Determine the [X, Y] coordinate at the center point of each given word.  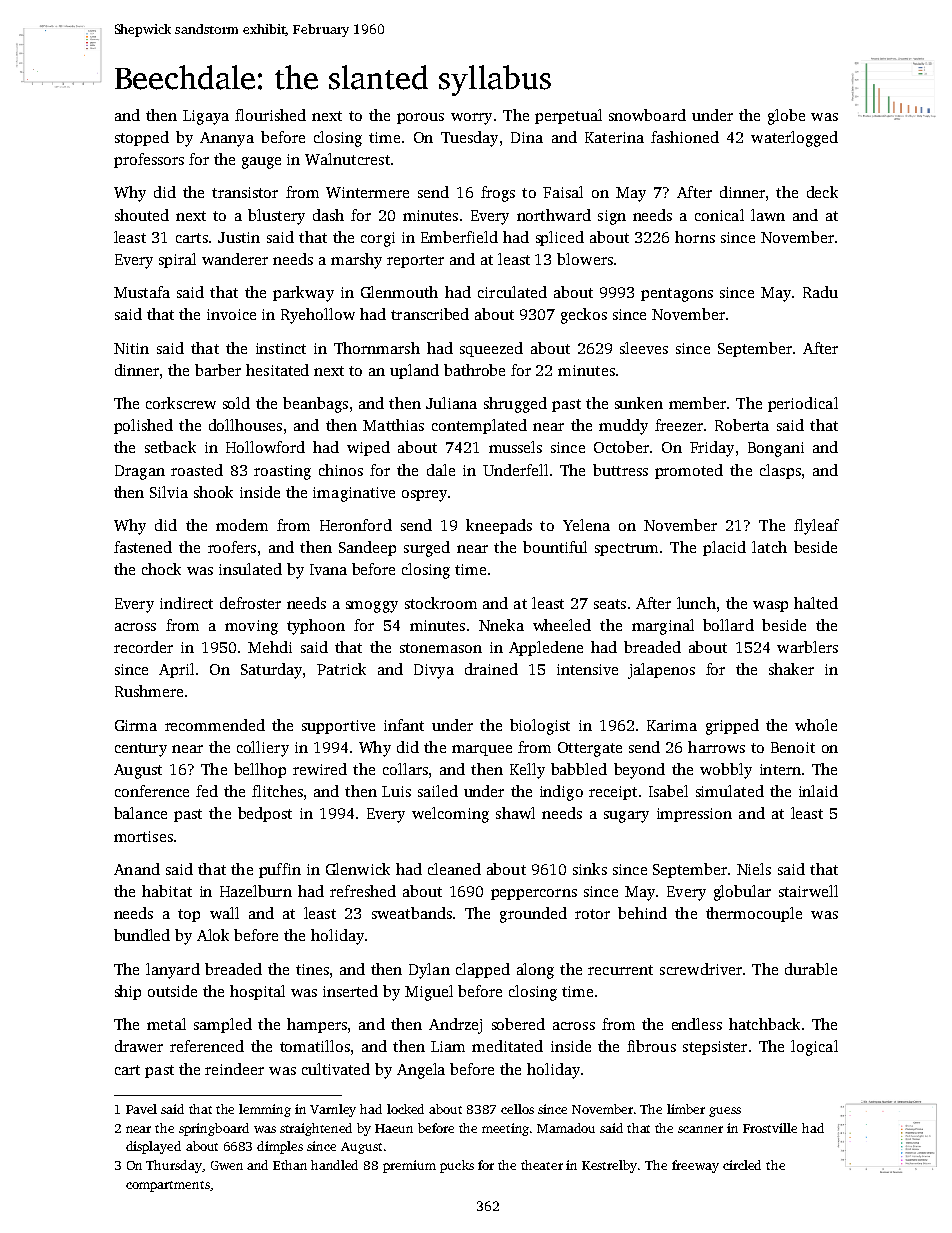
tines [312, 969]
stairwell [808, 891]
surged [427, 549]
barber [218, 370]
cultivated [336, 1069]
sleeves [644, 348]
